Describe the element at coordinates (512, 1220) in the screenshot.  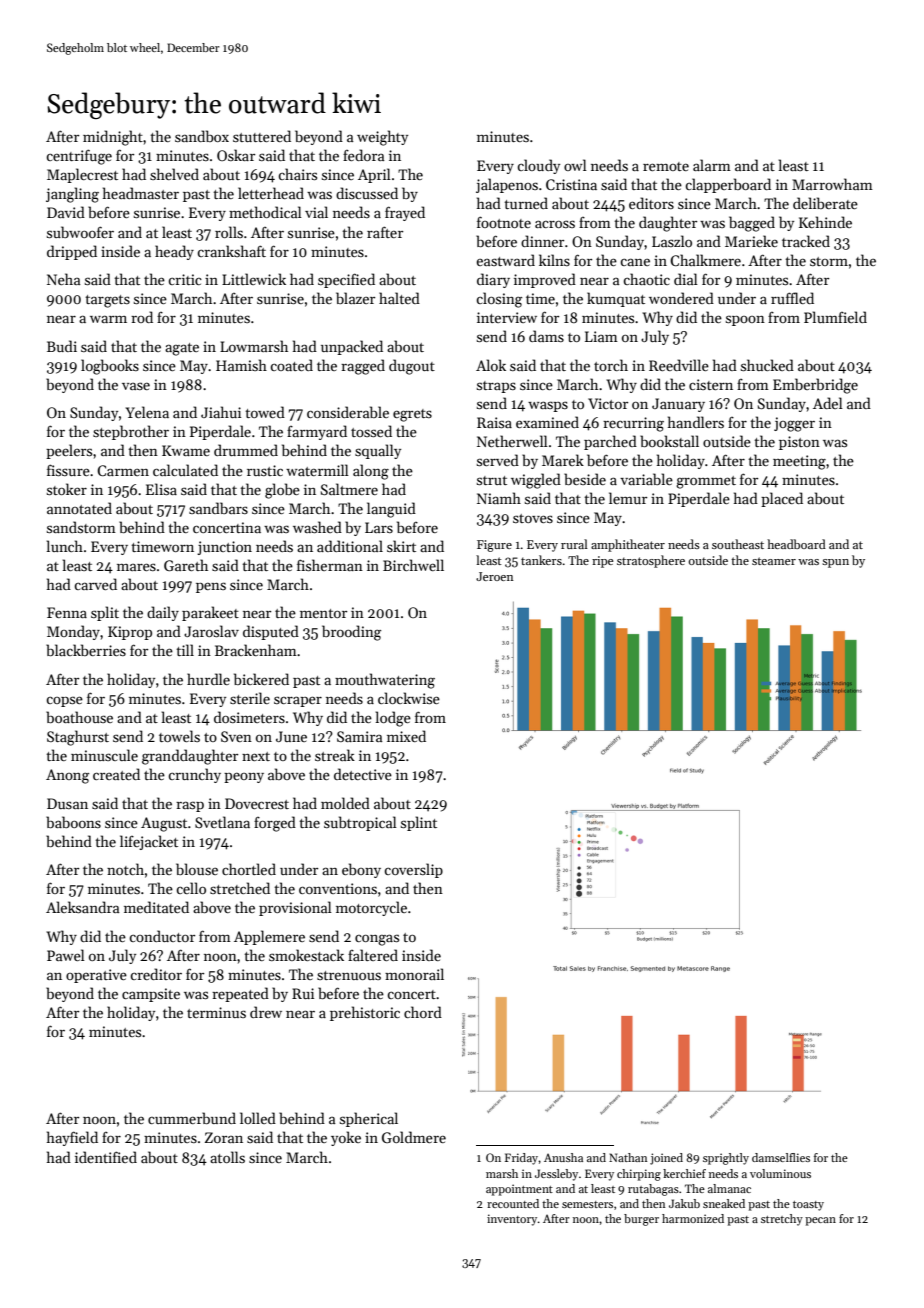
I see `inventory` at that location.
